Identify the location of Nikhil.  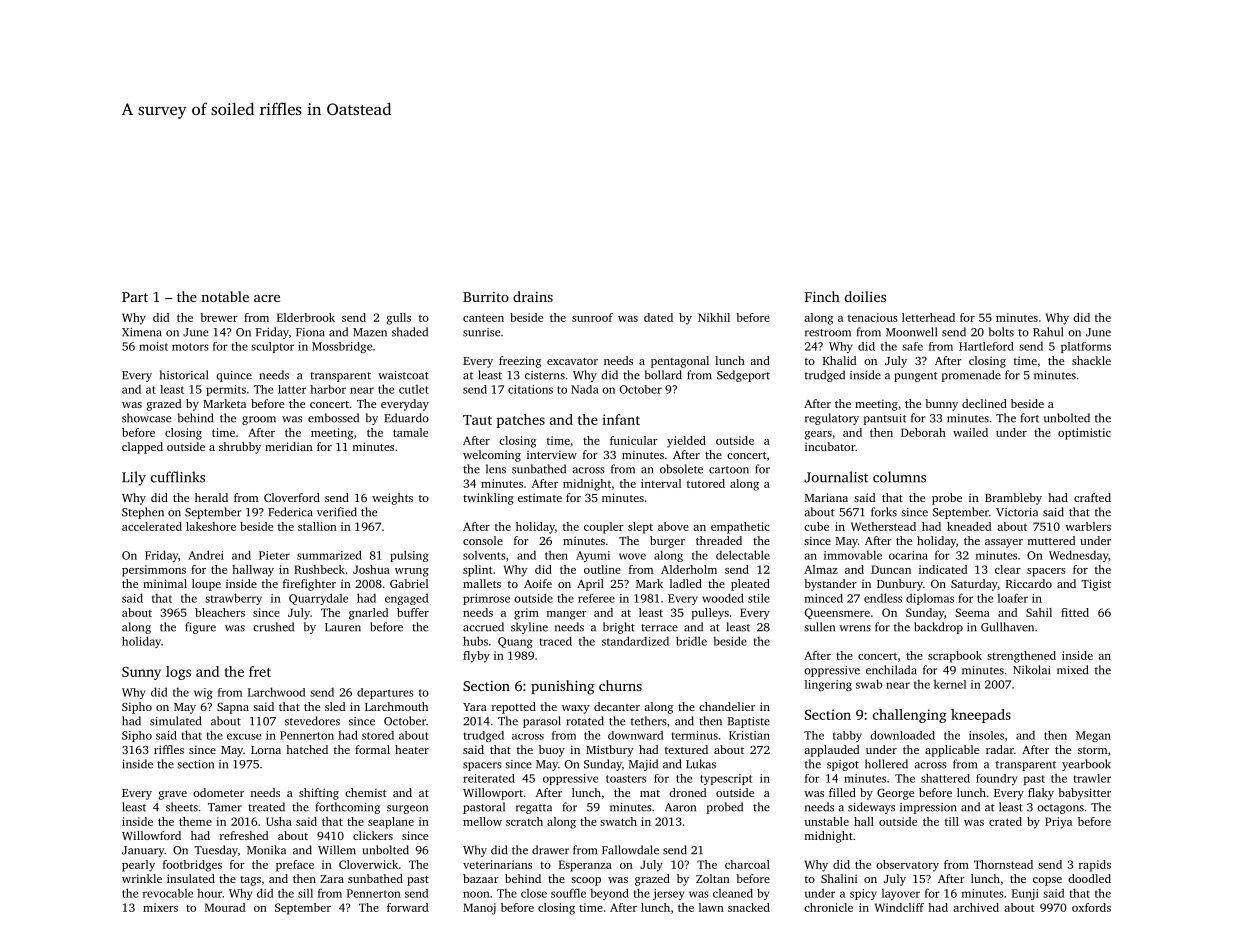
(714, 317).
